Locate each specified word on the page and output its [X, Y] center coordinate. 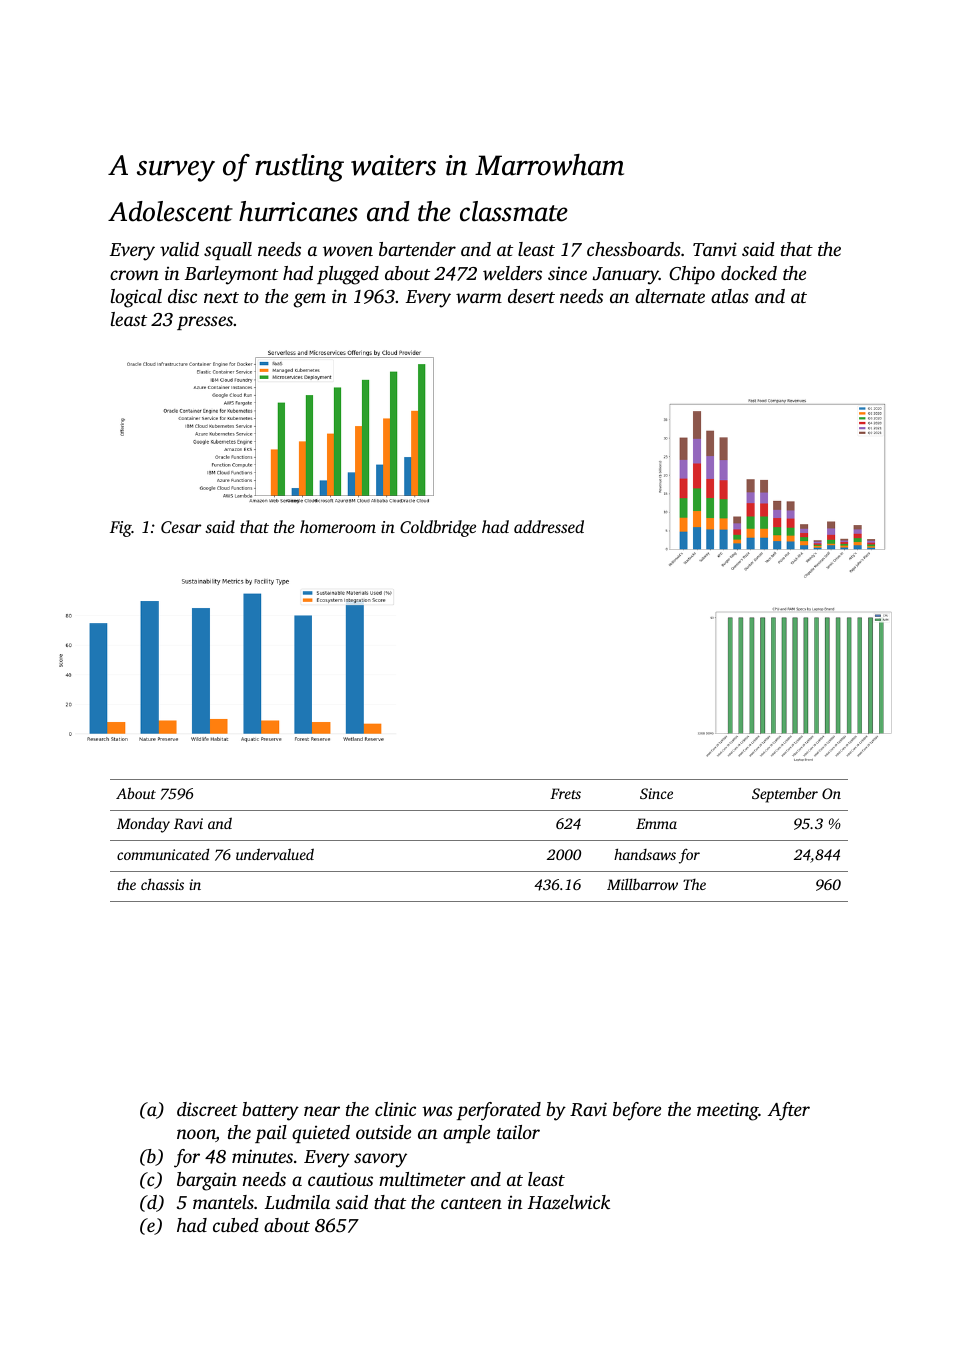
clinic [395, 1109]
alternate [670, 296]
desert [531, 296]
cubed [236, 1225]
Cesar [181, 527]
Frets [565, 793]
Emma [656, 823]
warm [479, 298]
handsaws [645, 854]
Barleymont [231, 275]
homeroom [338, 526]
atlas [730, 296]
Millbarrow [642, 884]
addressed [549, 526]
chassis [162, 884]
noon [196, 1135]
